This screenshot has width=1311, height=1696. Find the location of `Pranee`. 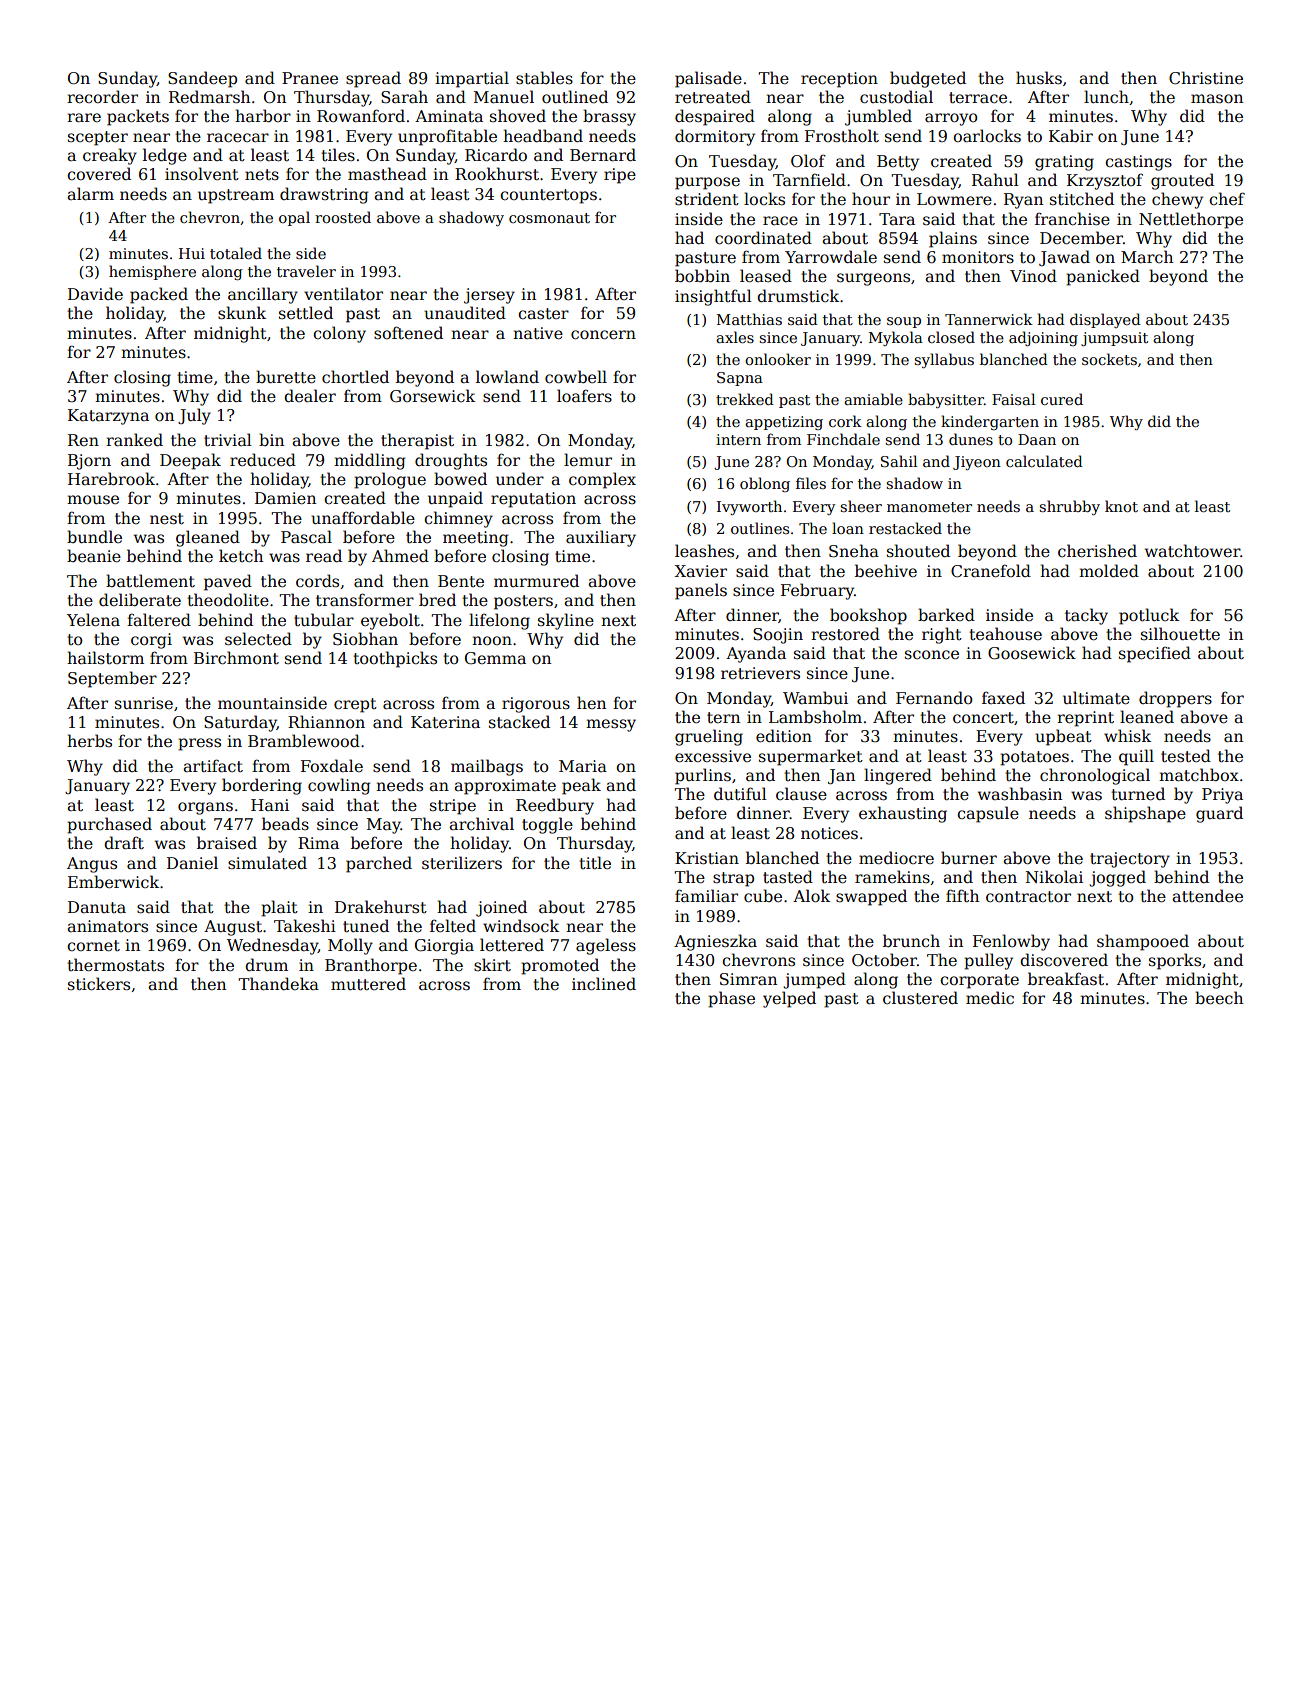

Pranee is located at coordinates (310, 78).
